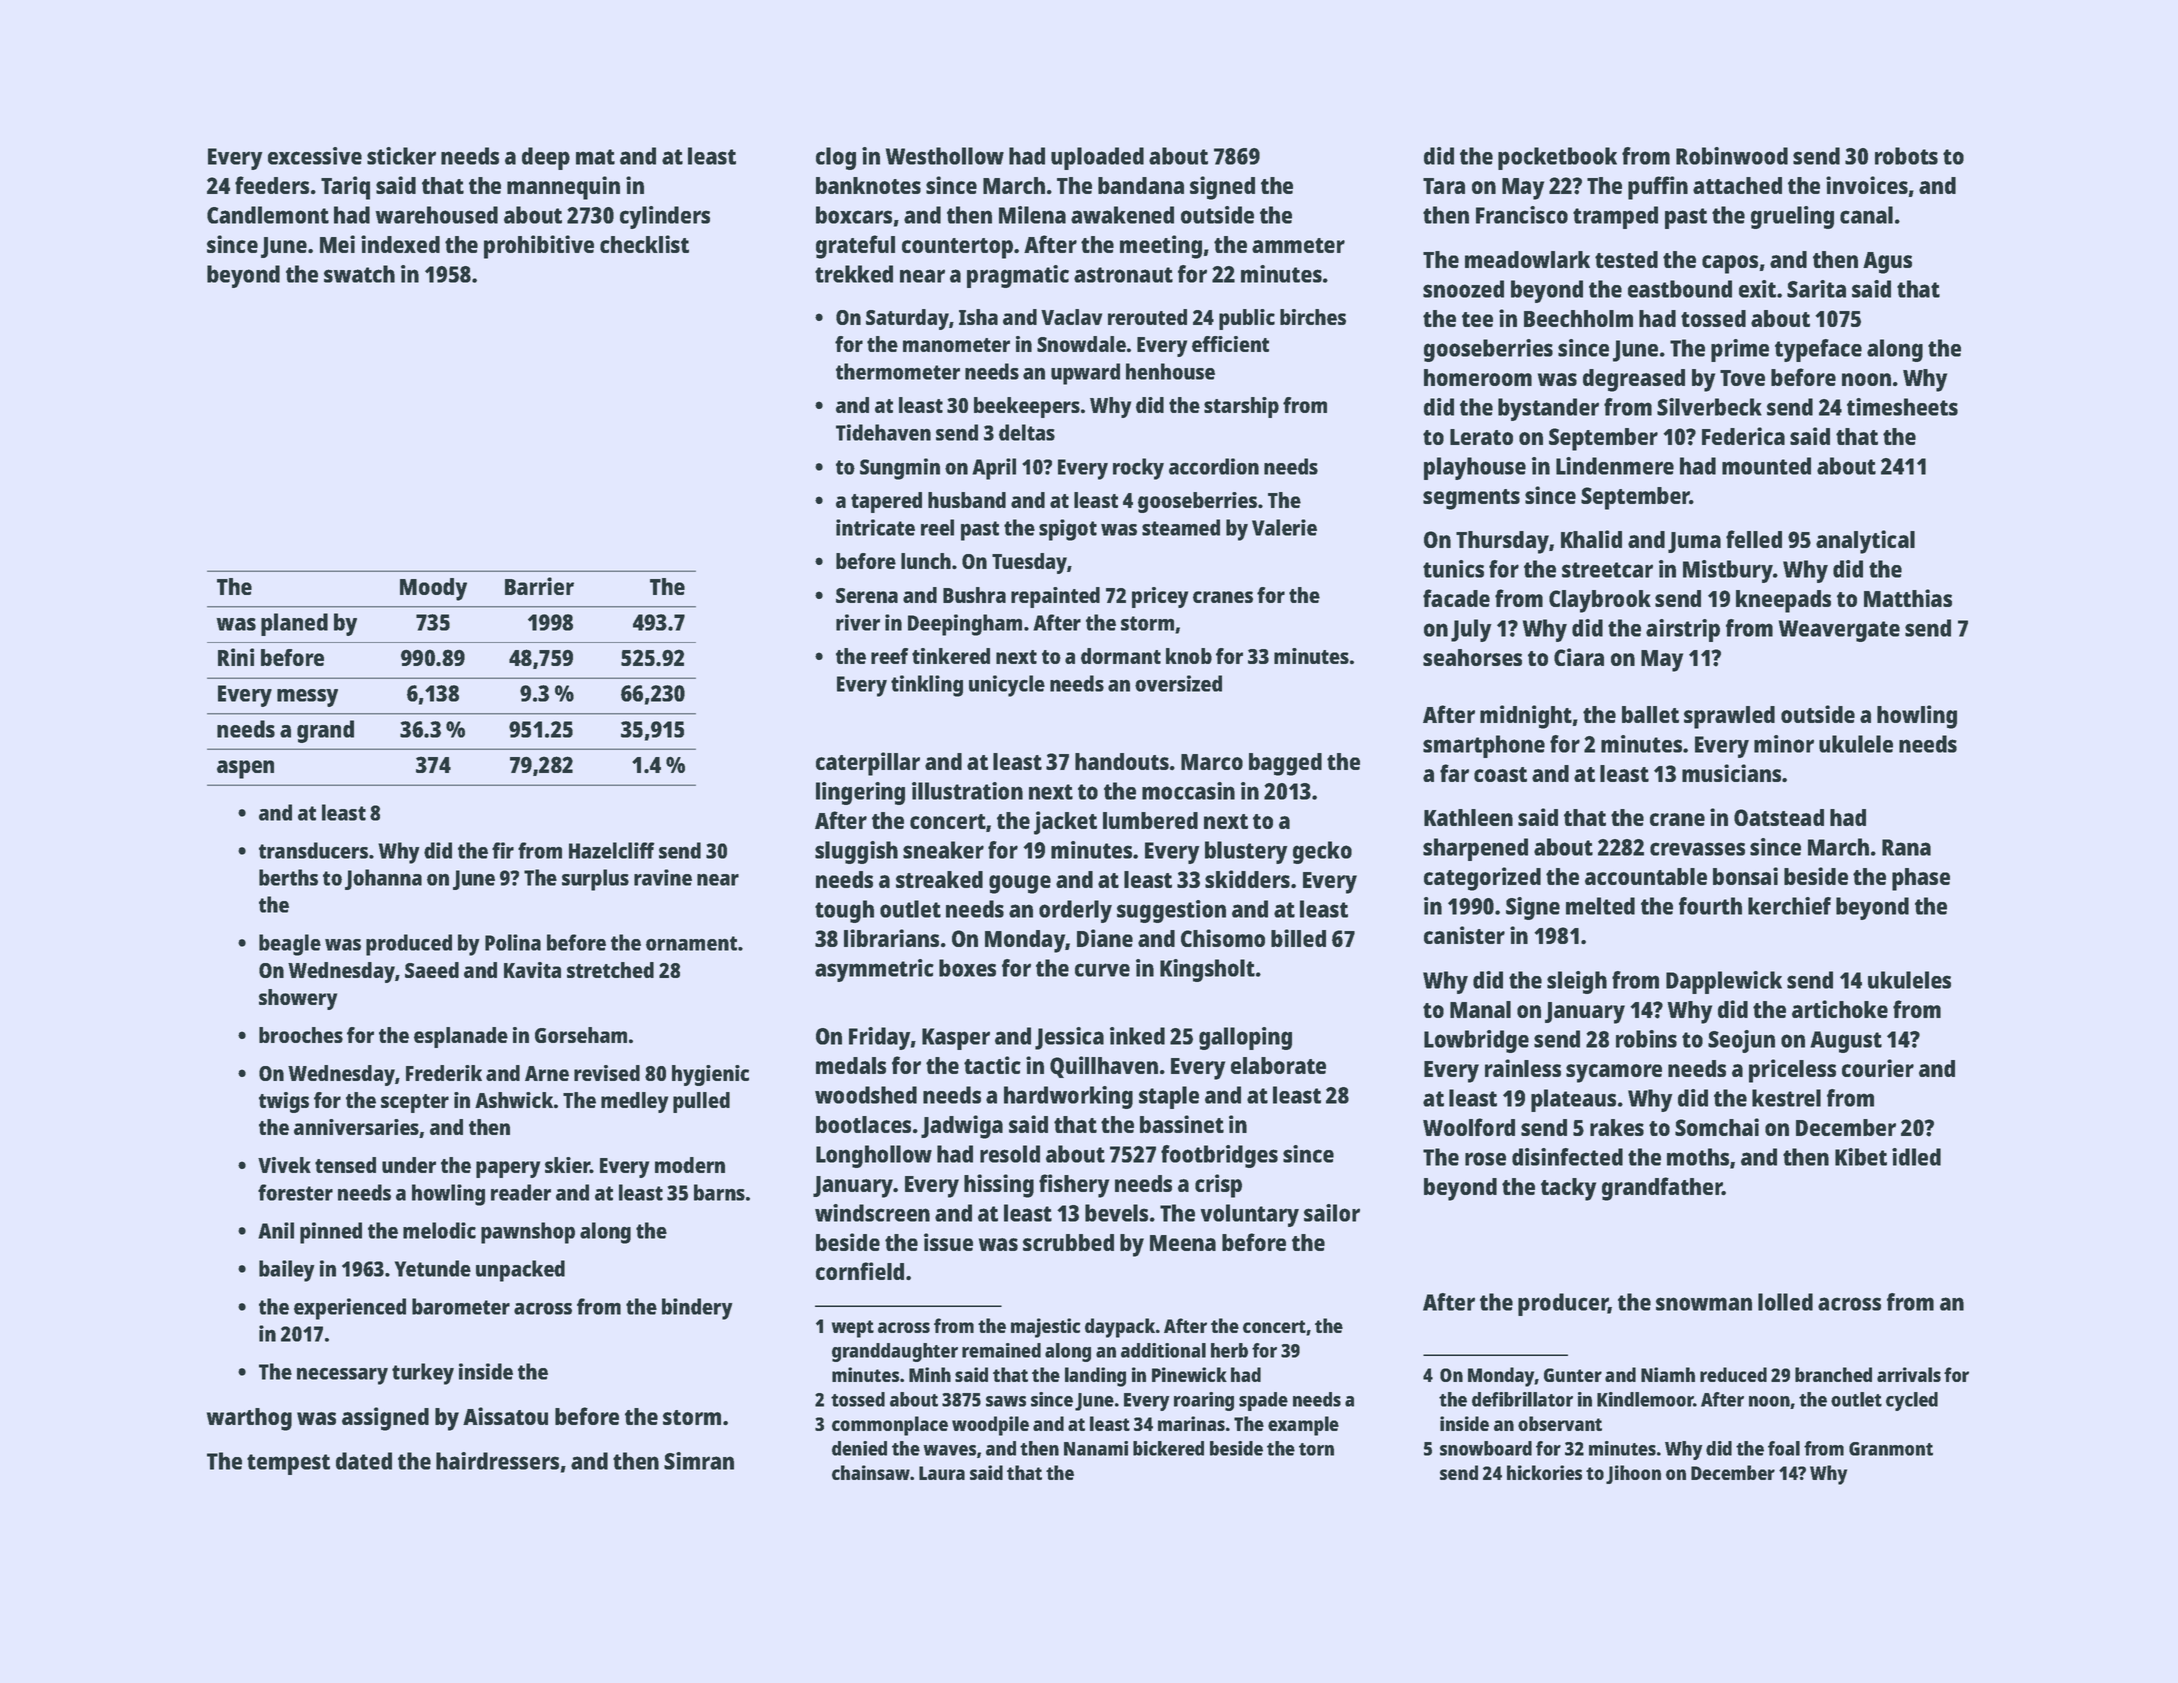 This page has height=1683, width=2178. What do you see at coordinates (307, 698) in the page?
I see `messy` at bounding box center [307, 698].
